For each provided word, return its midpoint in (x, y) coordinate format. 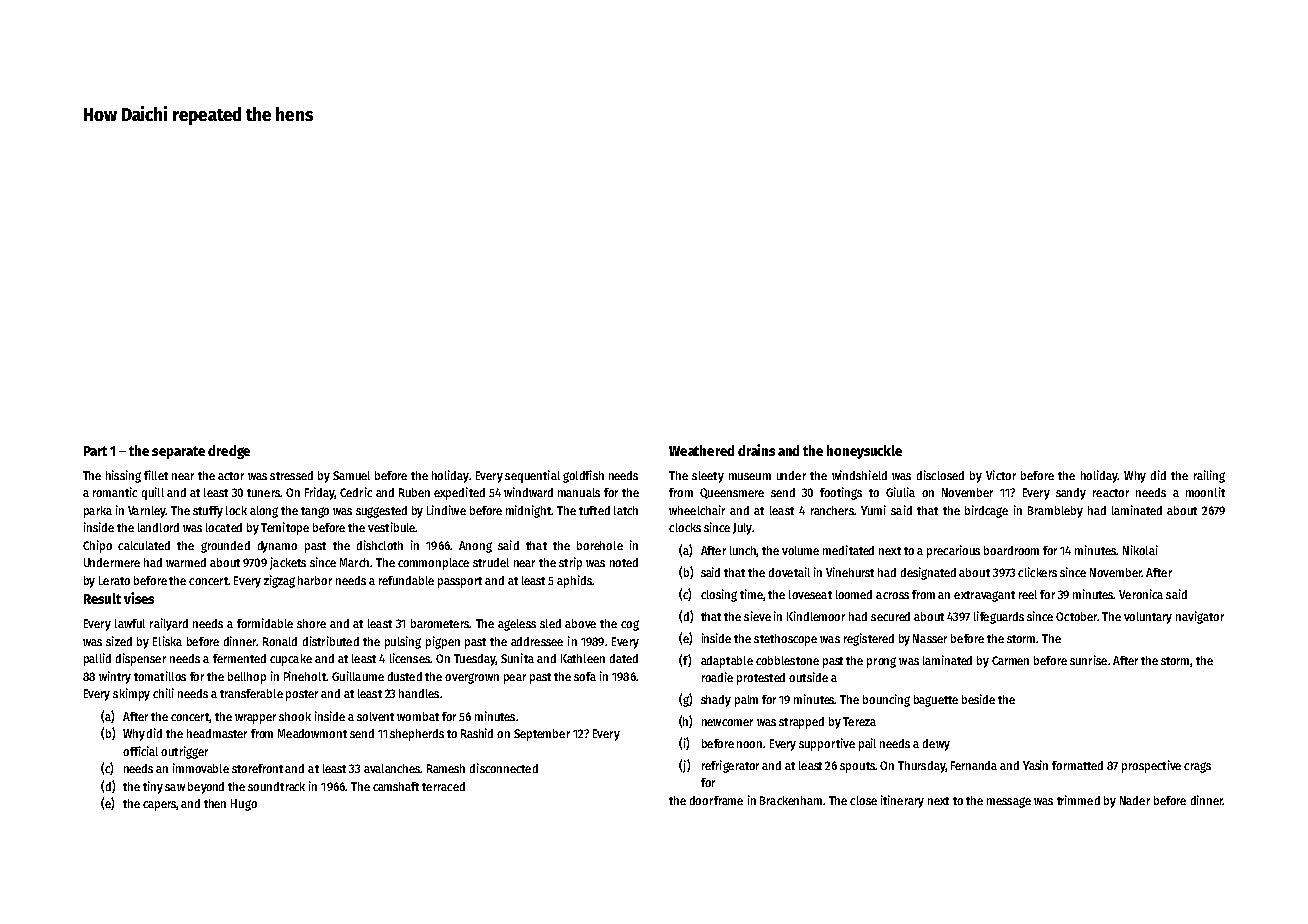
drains (756, 450)
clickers (1037, 572)
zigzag (279, 581)
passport (460, 582)
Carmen (1010, 660)
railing (1209, 476)
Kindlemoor (816, 616)
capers (160, 806)
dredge (229, 452)
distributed (331, 641)
